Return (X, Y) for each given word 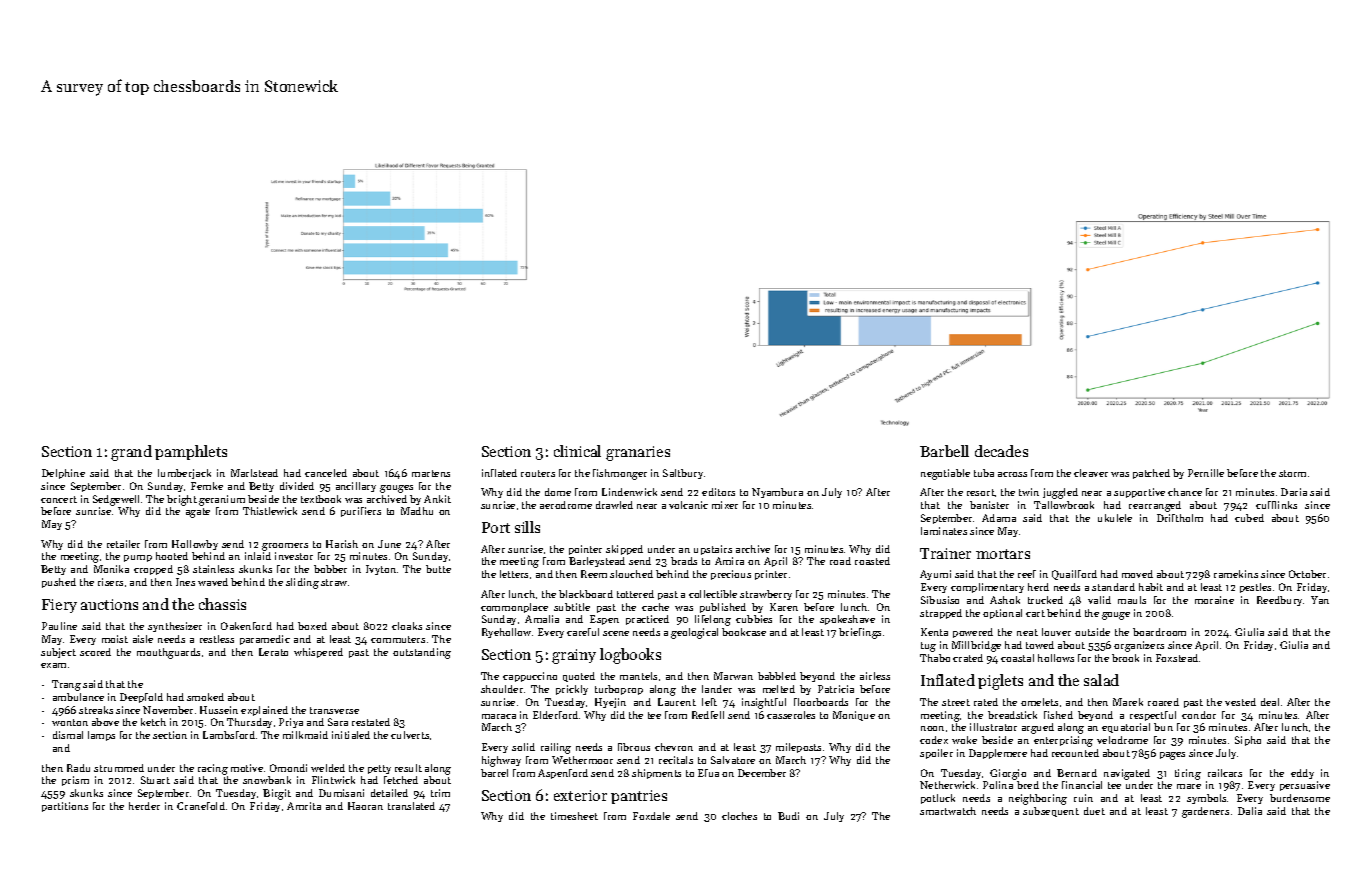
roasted (872, 561)
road (840, 561)
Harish (342, 544)
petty (379, 769)
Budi (788, 816)
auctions (109, 604)
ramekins (1236, 574)
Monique (854, 716)
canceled (326, 473)
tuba (984, 473)
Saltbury (683, 474)
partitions (65, 807)
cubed (1249, 518)
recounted (1075, 753)
